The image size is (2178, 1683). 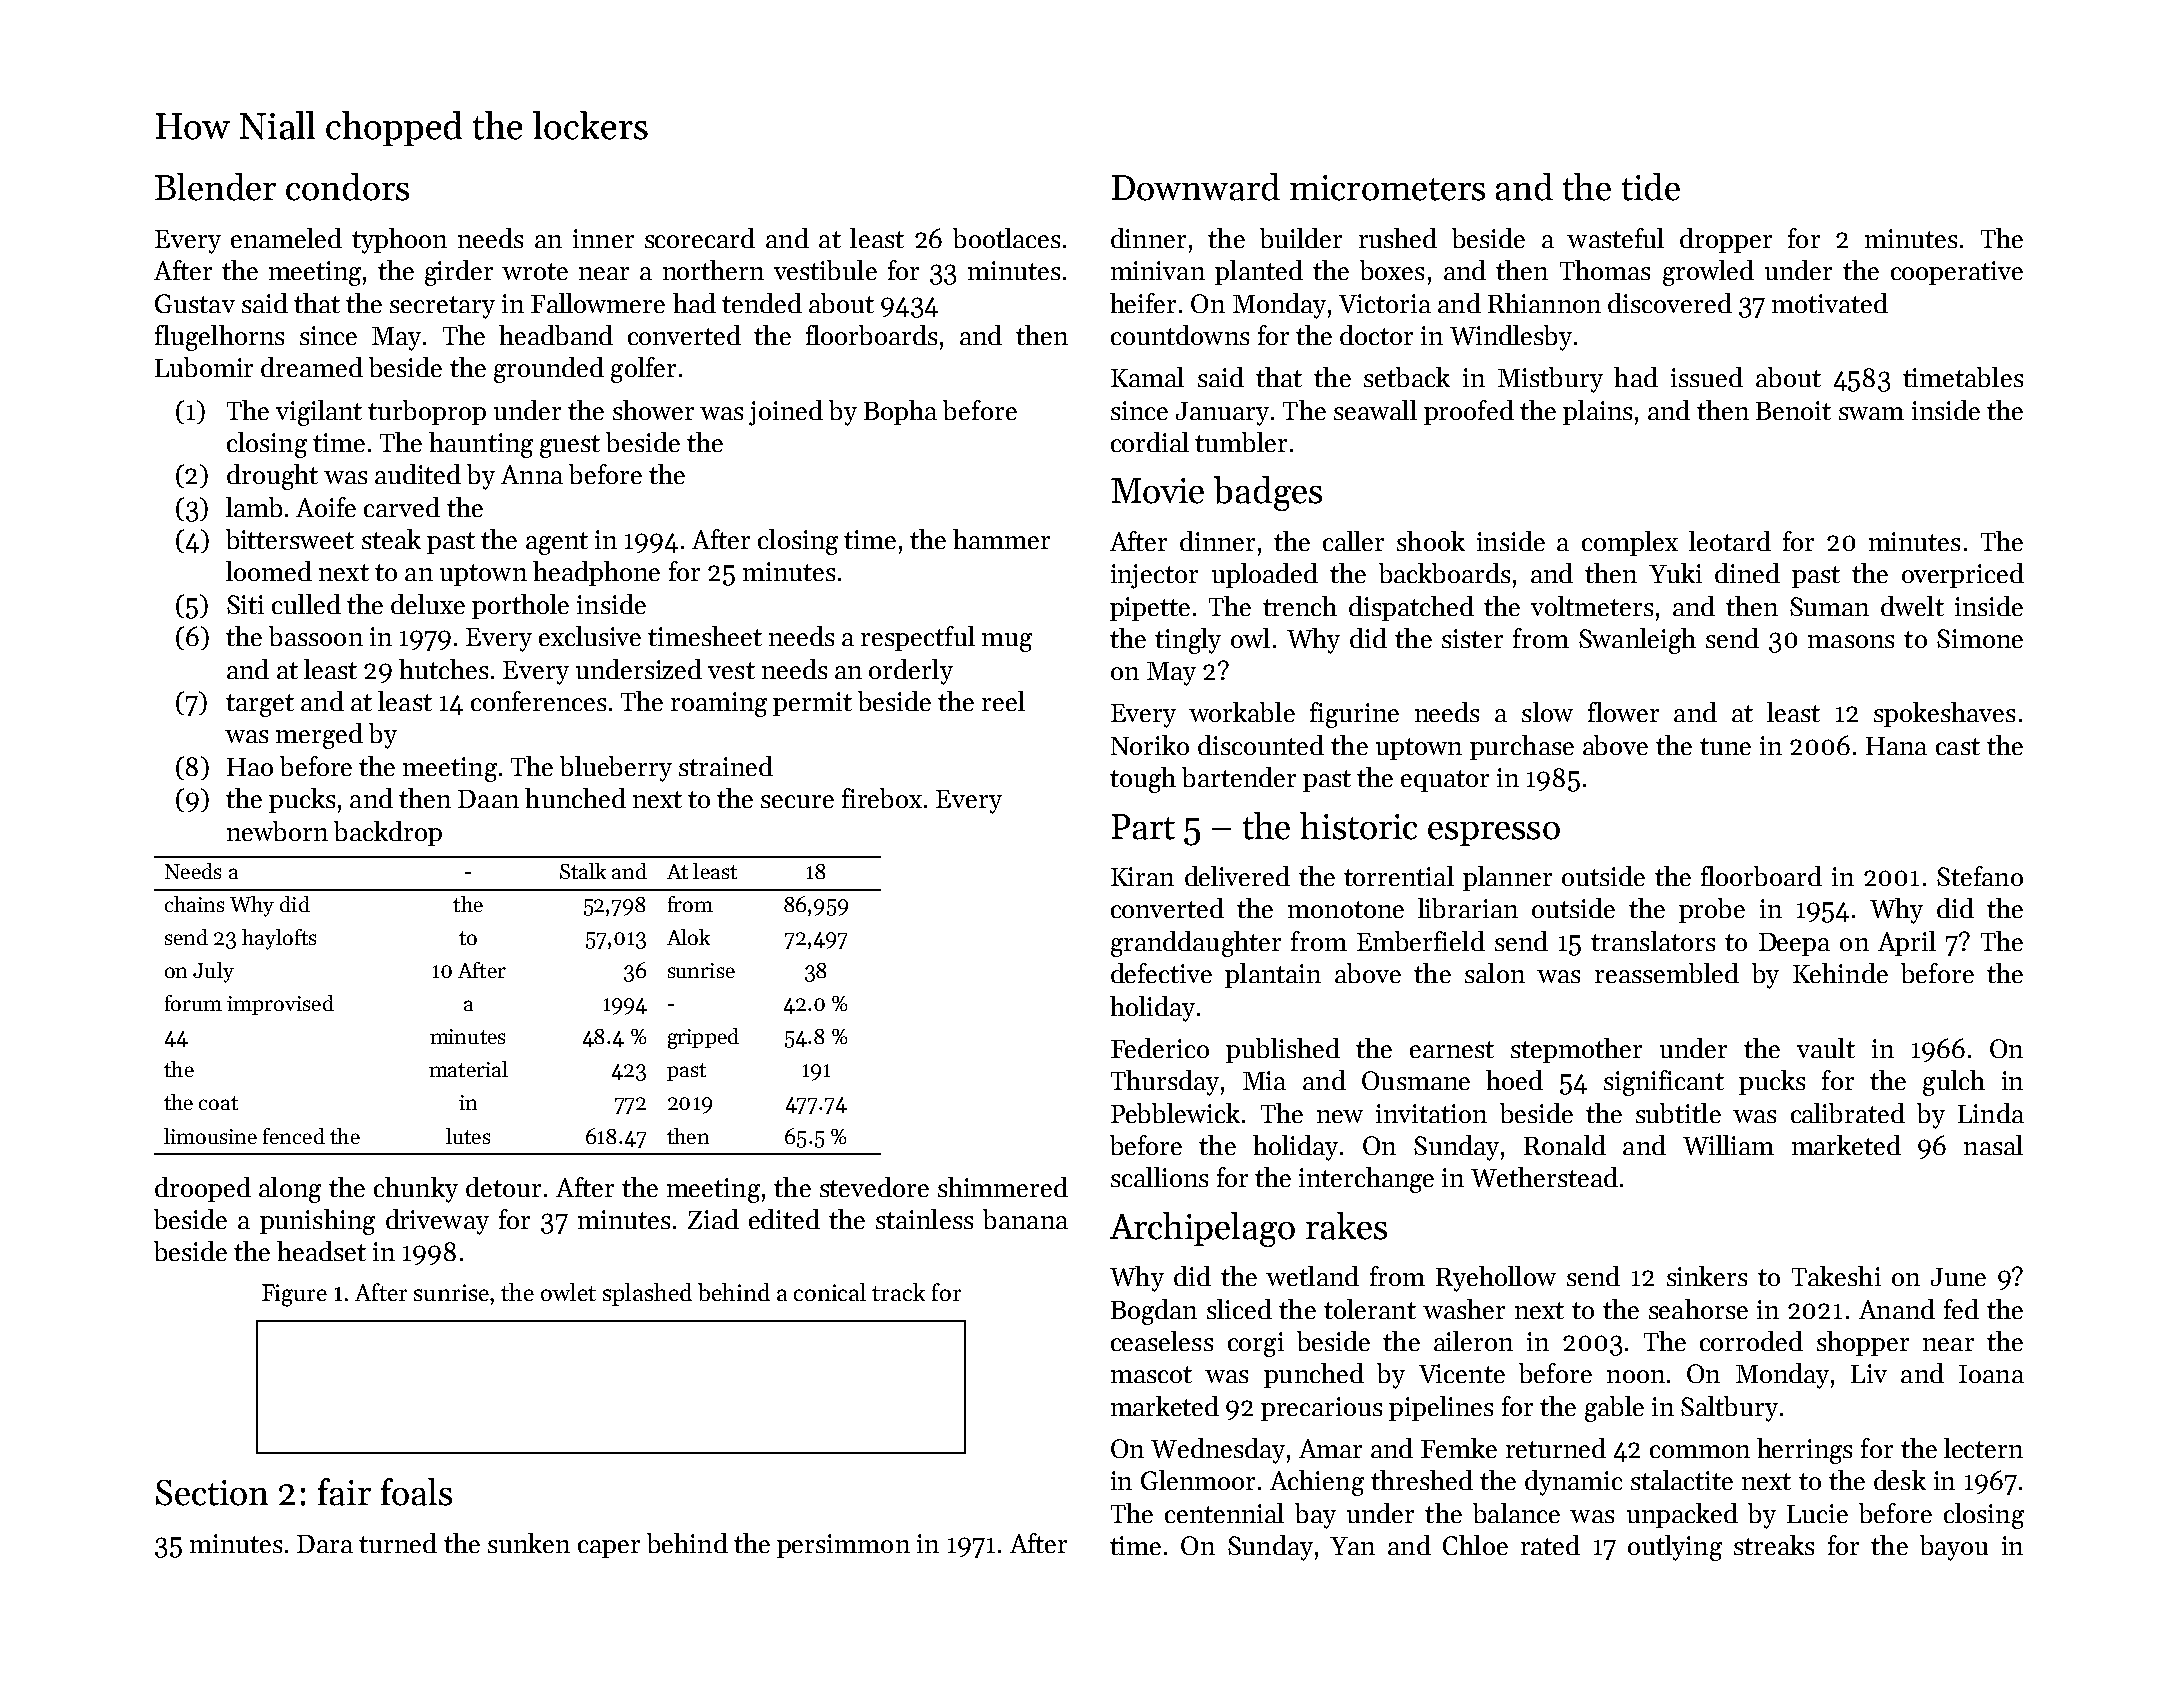 What do you see at coordinates (1196, 187) in the image?
I see `Downward` at bounding box center [1196, 187].
